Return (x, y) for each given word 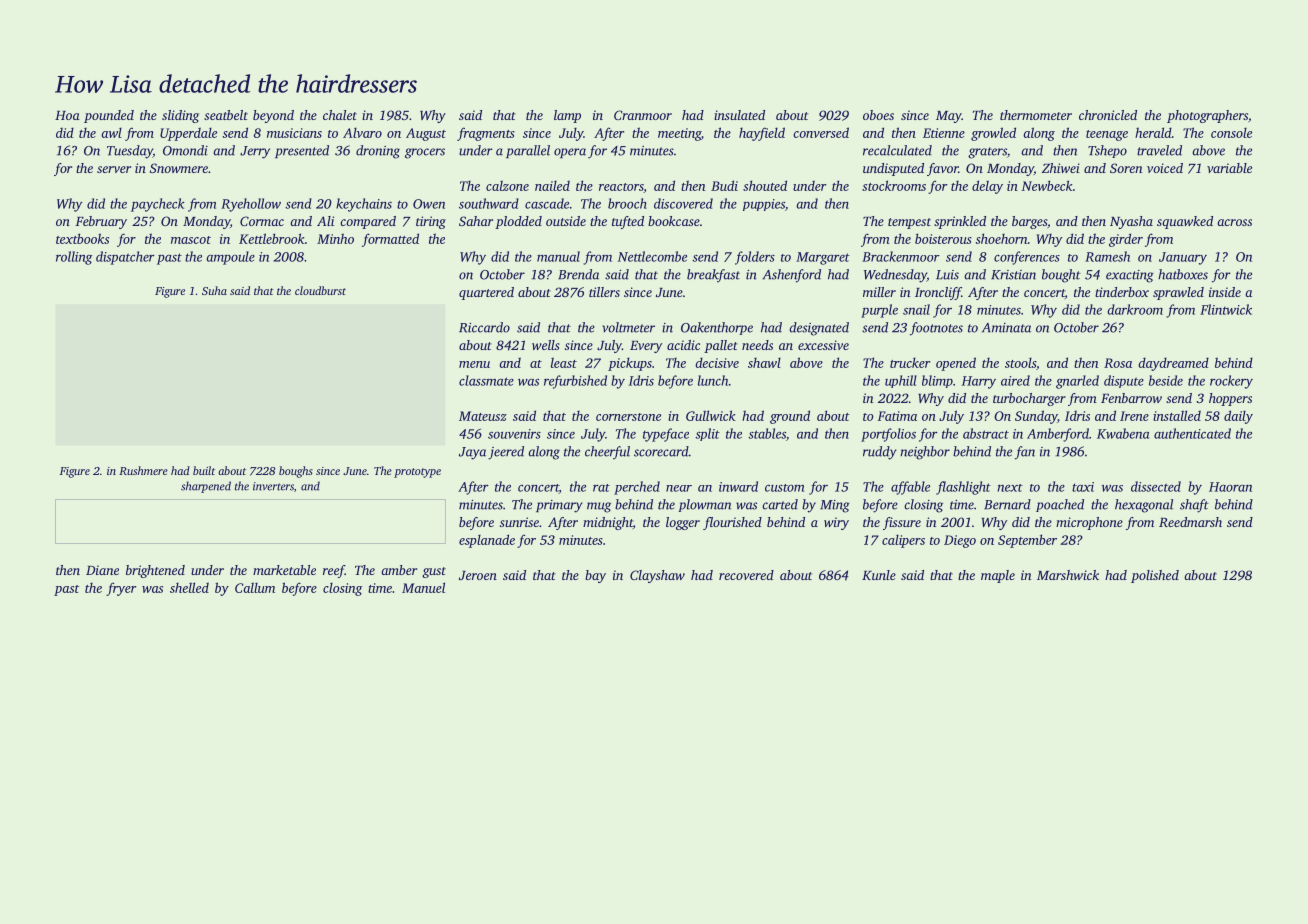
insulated (739, 115)
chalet (340, 115)
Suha (214, 290)
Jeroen (478, 575)
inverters (273, 486)
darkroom (1135, 309)
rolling (74, 258)
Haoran (1230, 487)
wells (546, 345)
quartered (486, 293)
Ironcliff (938, 293)
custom (784, 488)
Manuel (423, 587)
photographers (1207, 116)
